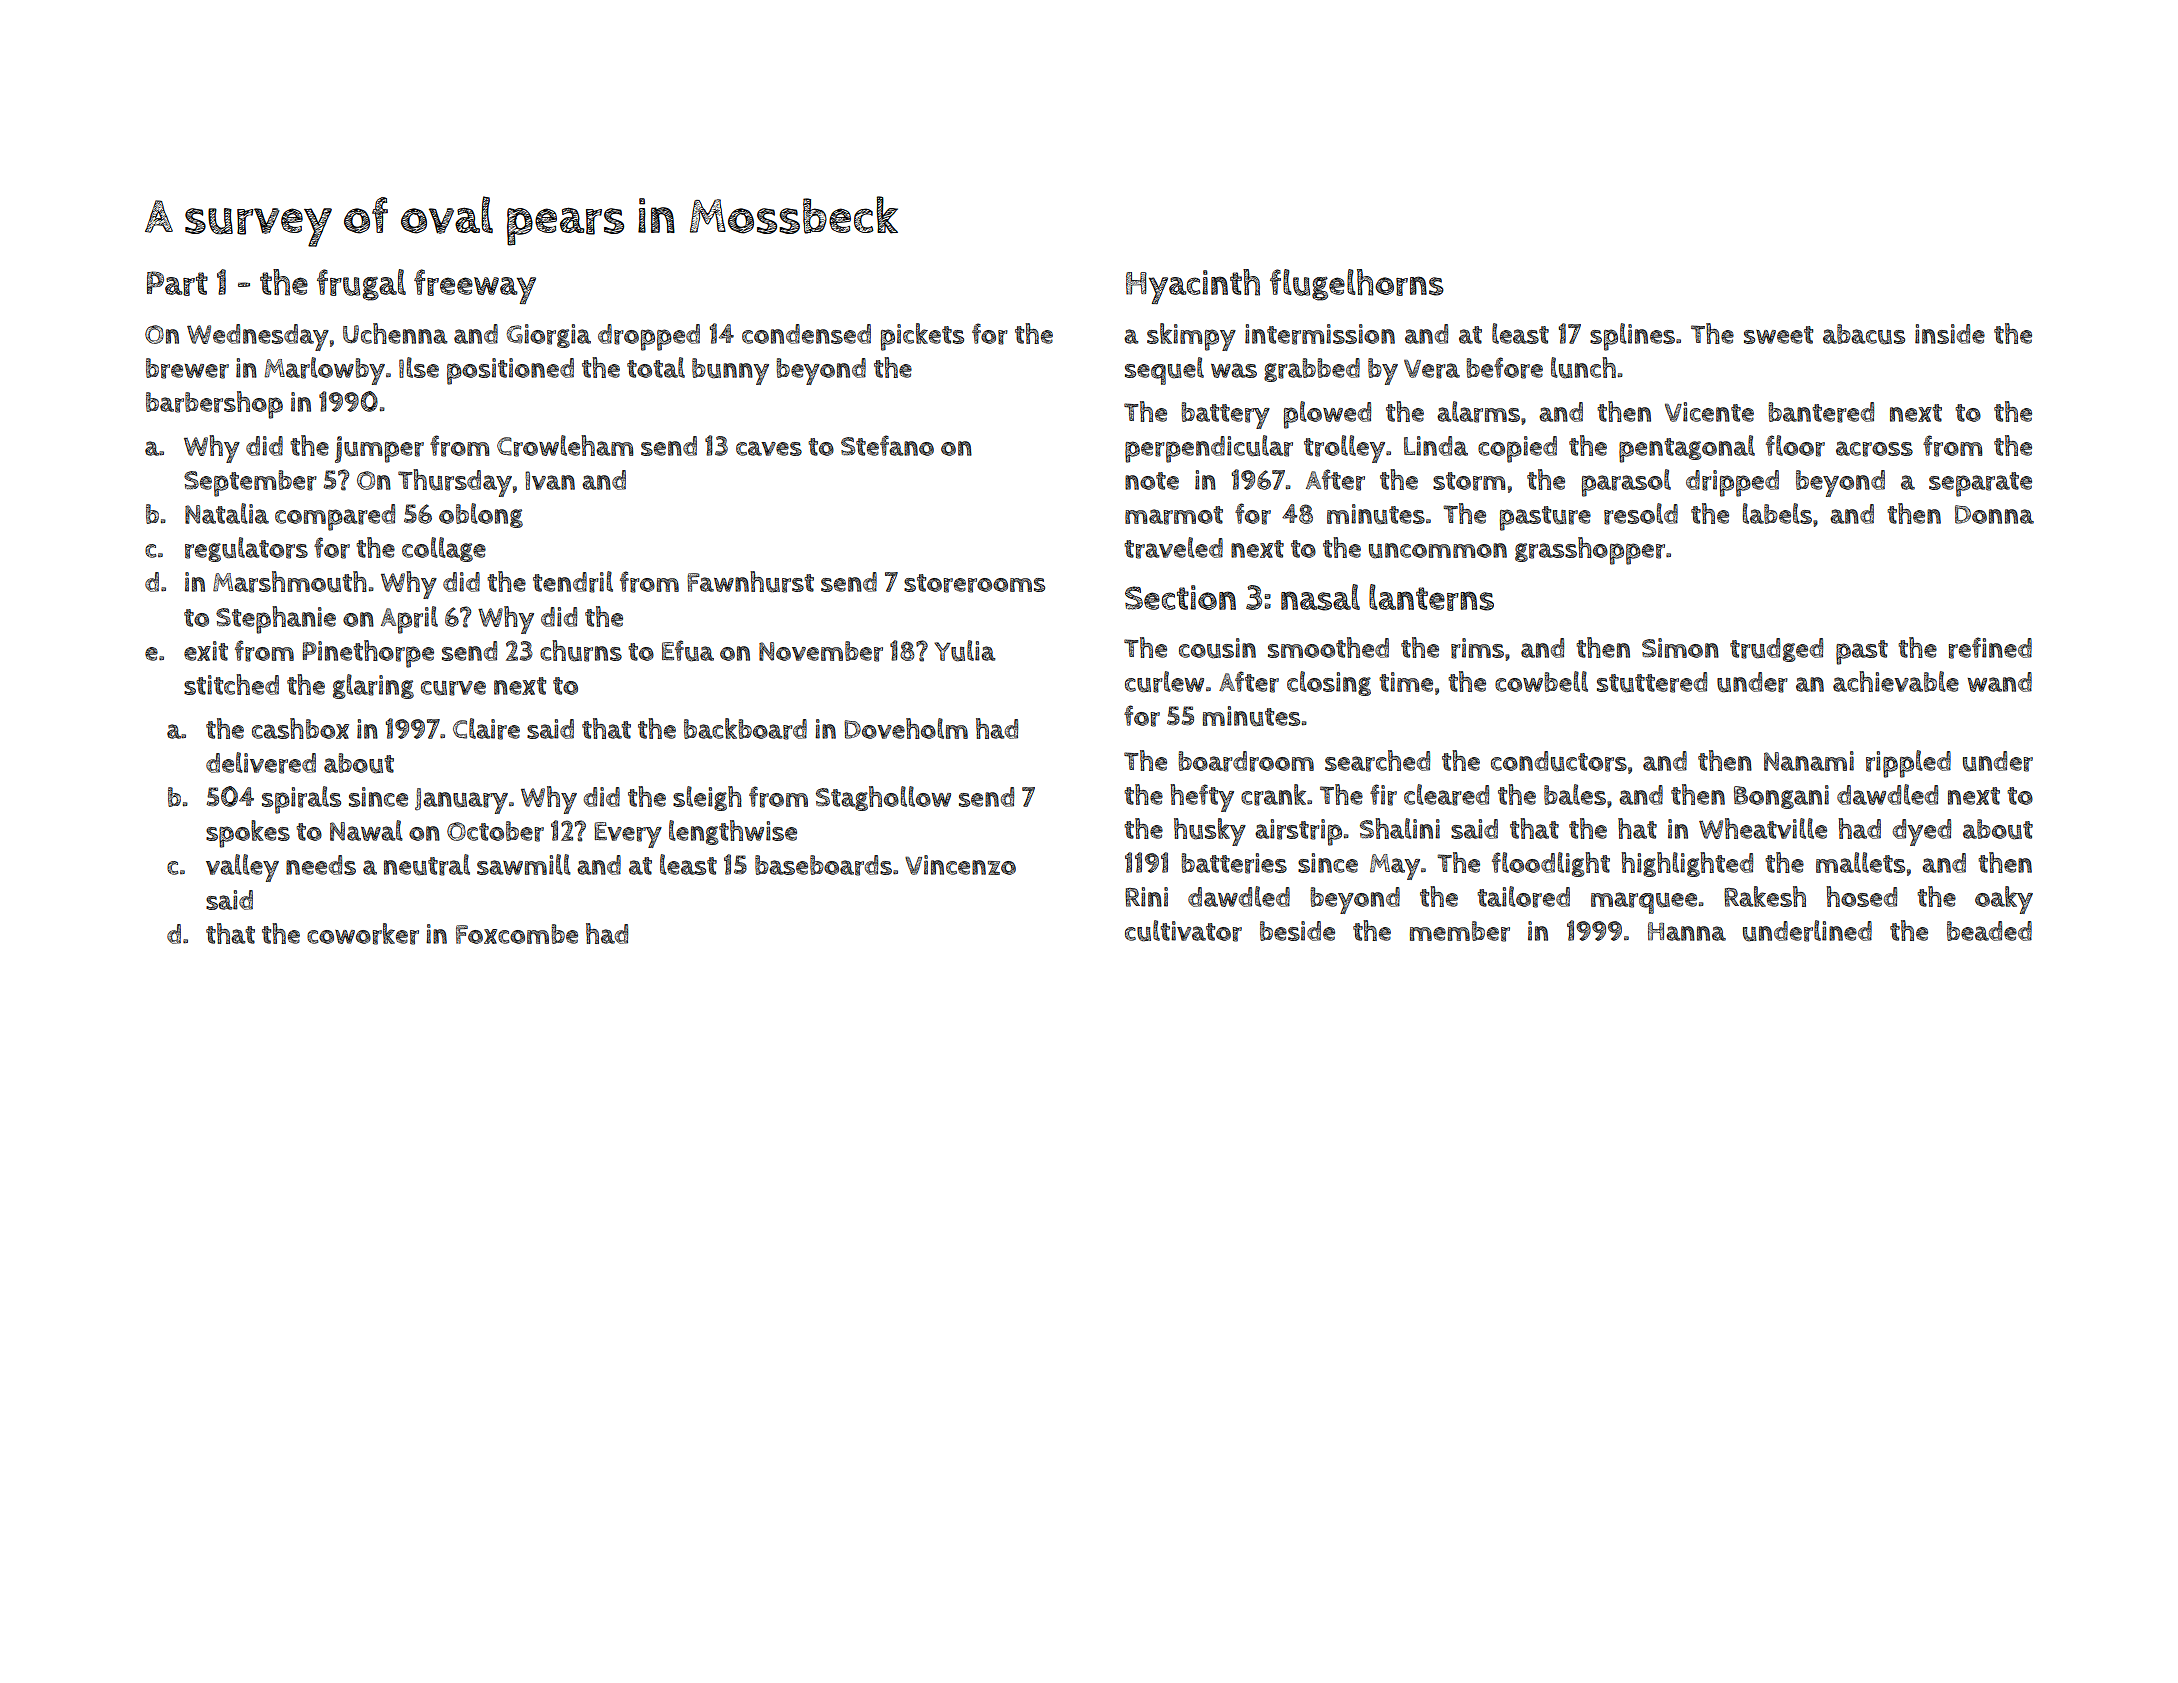 The width and height of the screenshot is (2178, 1683). I want to click on abacus, so click(1864, 334).
